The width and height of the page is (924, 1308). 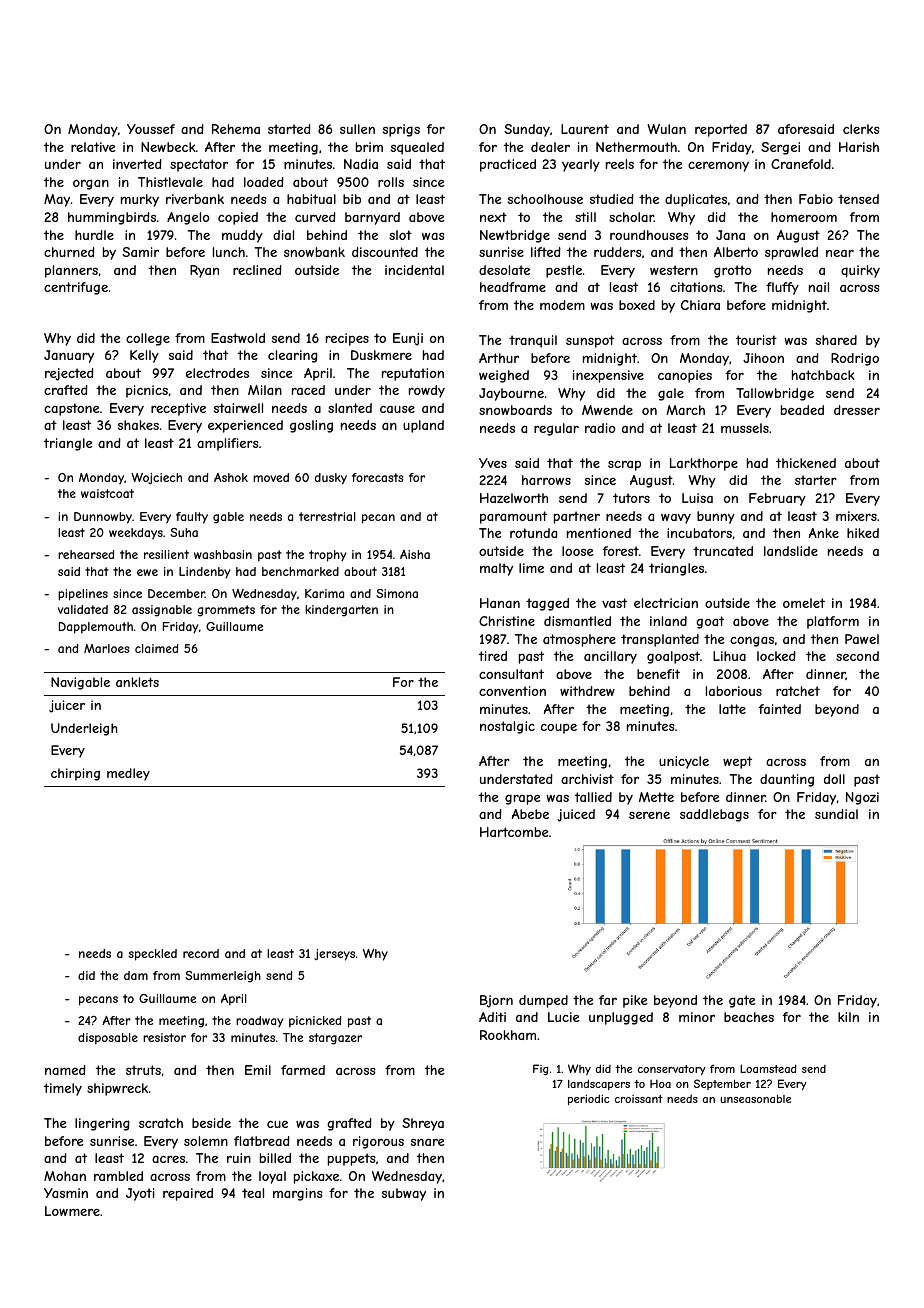 What do you see at coordinates (334, 955) in the page?
I see `jerseys` at bounding box center [334, 955].
